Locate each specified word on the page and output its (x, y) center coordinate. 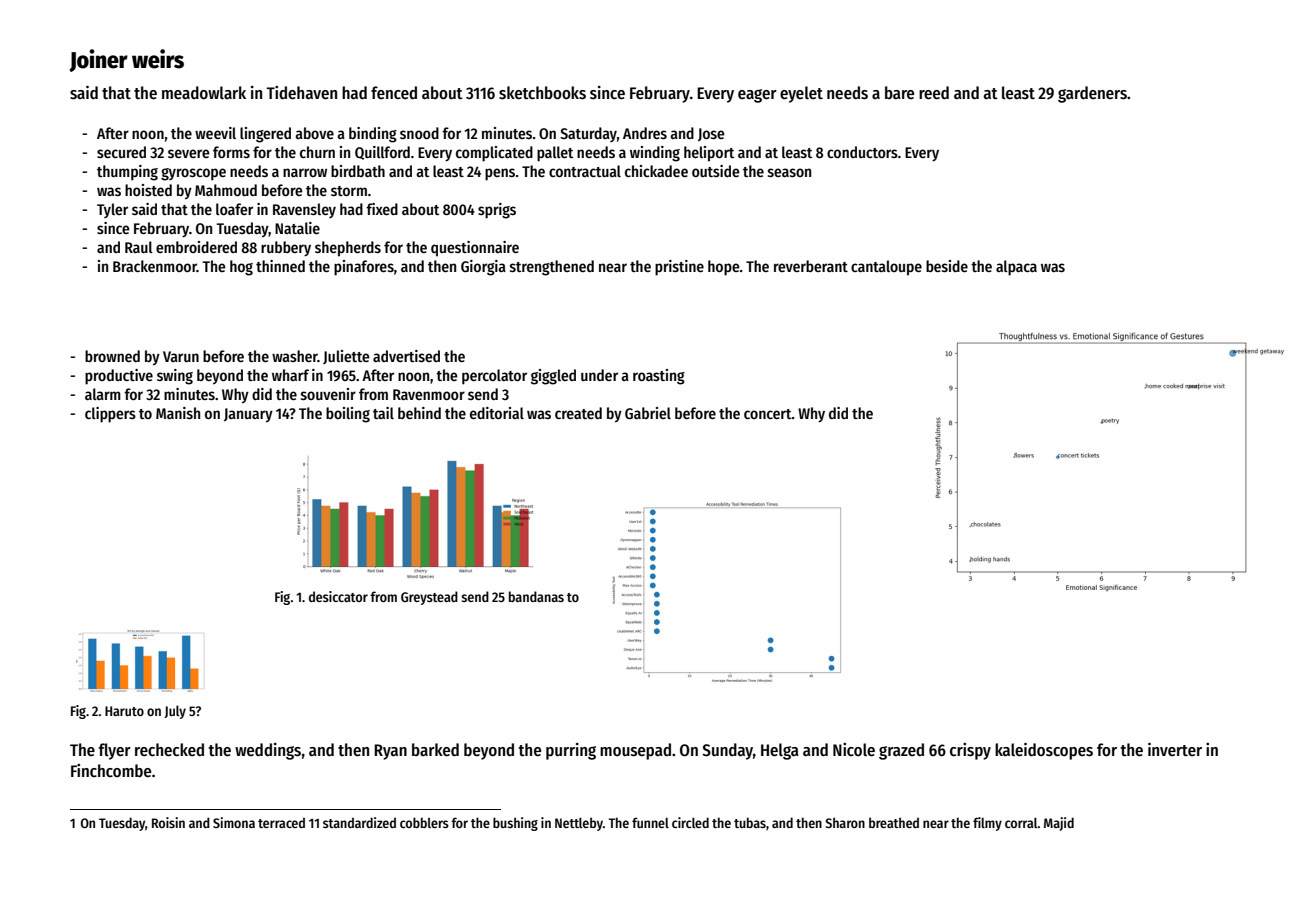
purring (571, 751)
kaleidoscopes (1044, 751)
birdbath (358, 171)
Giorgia (483, 268)
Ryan (390, 752)
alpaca (1016, 268)
